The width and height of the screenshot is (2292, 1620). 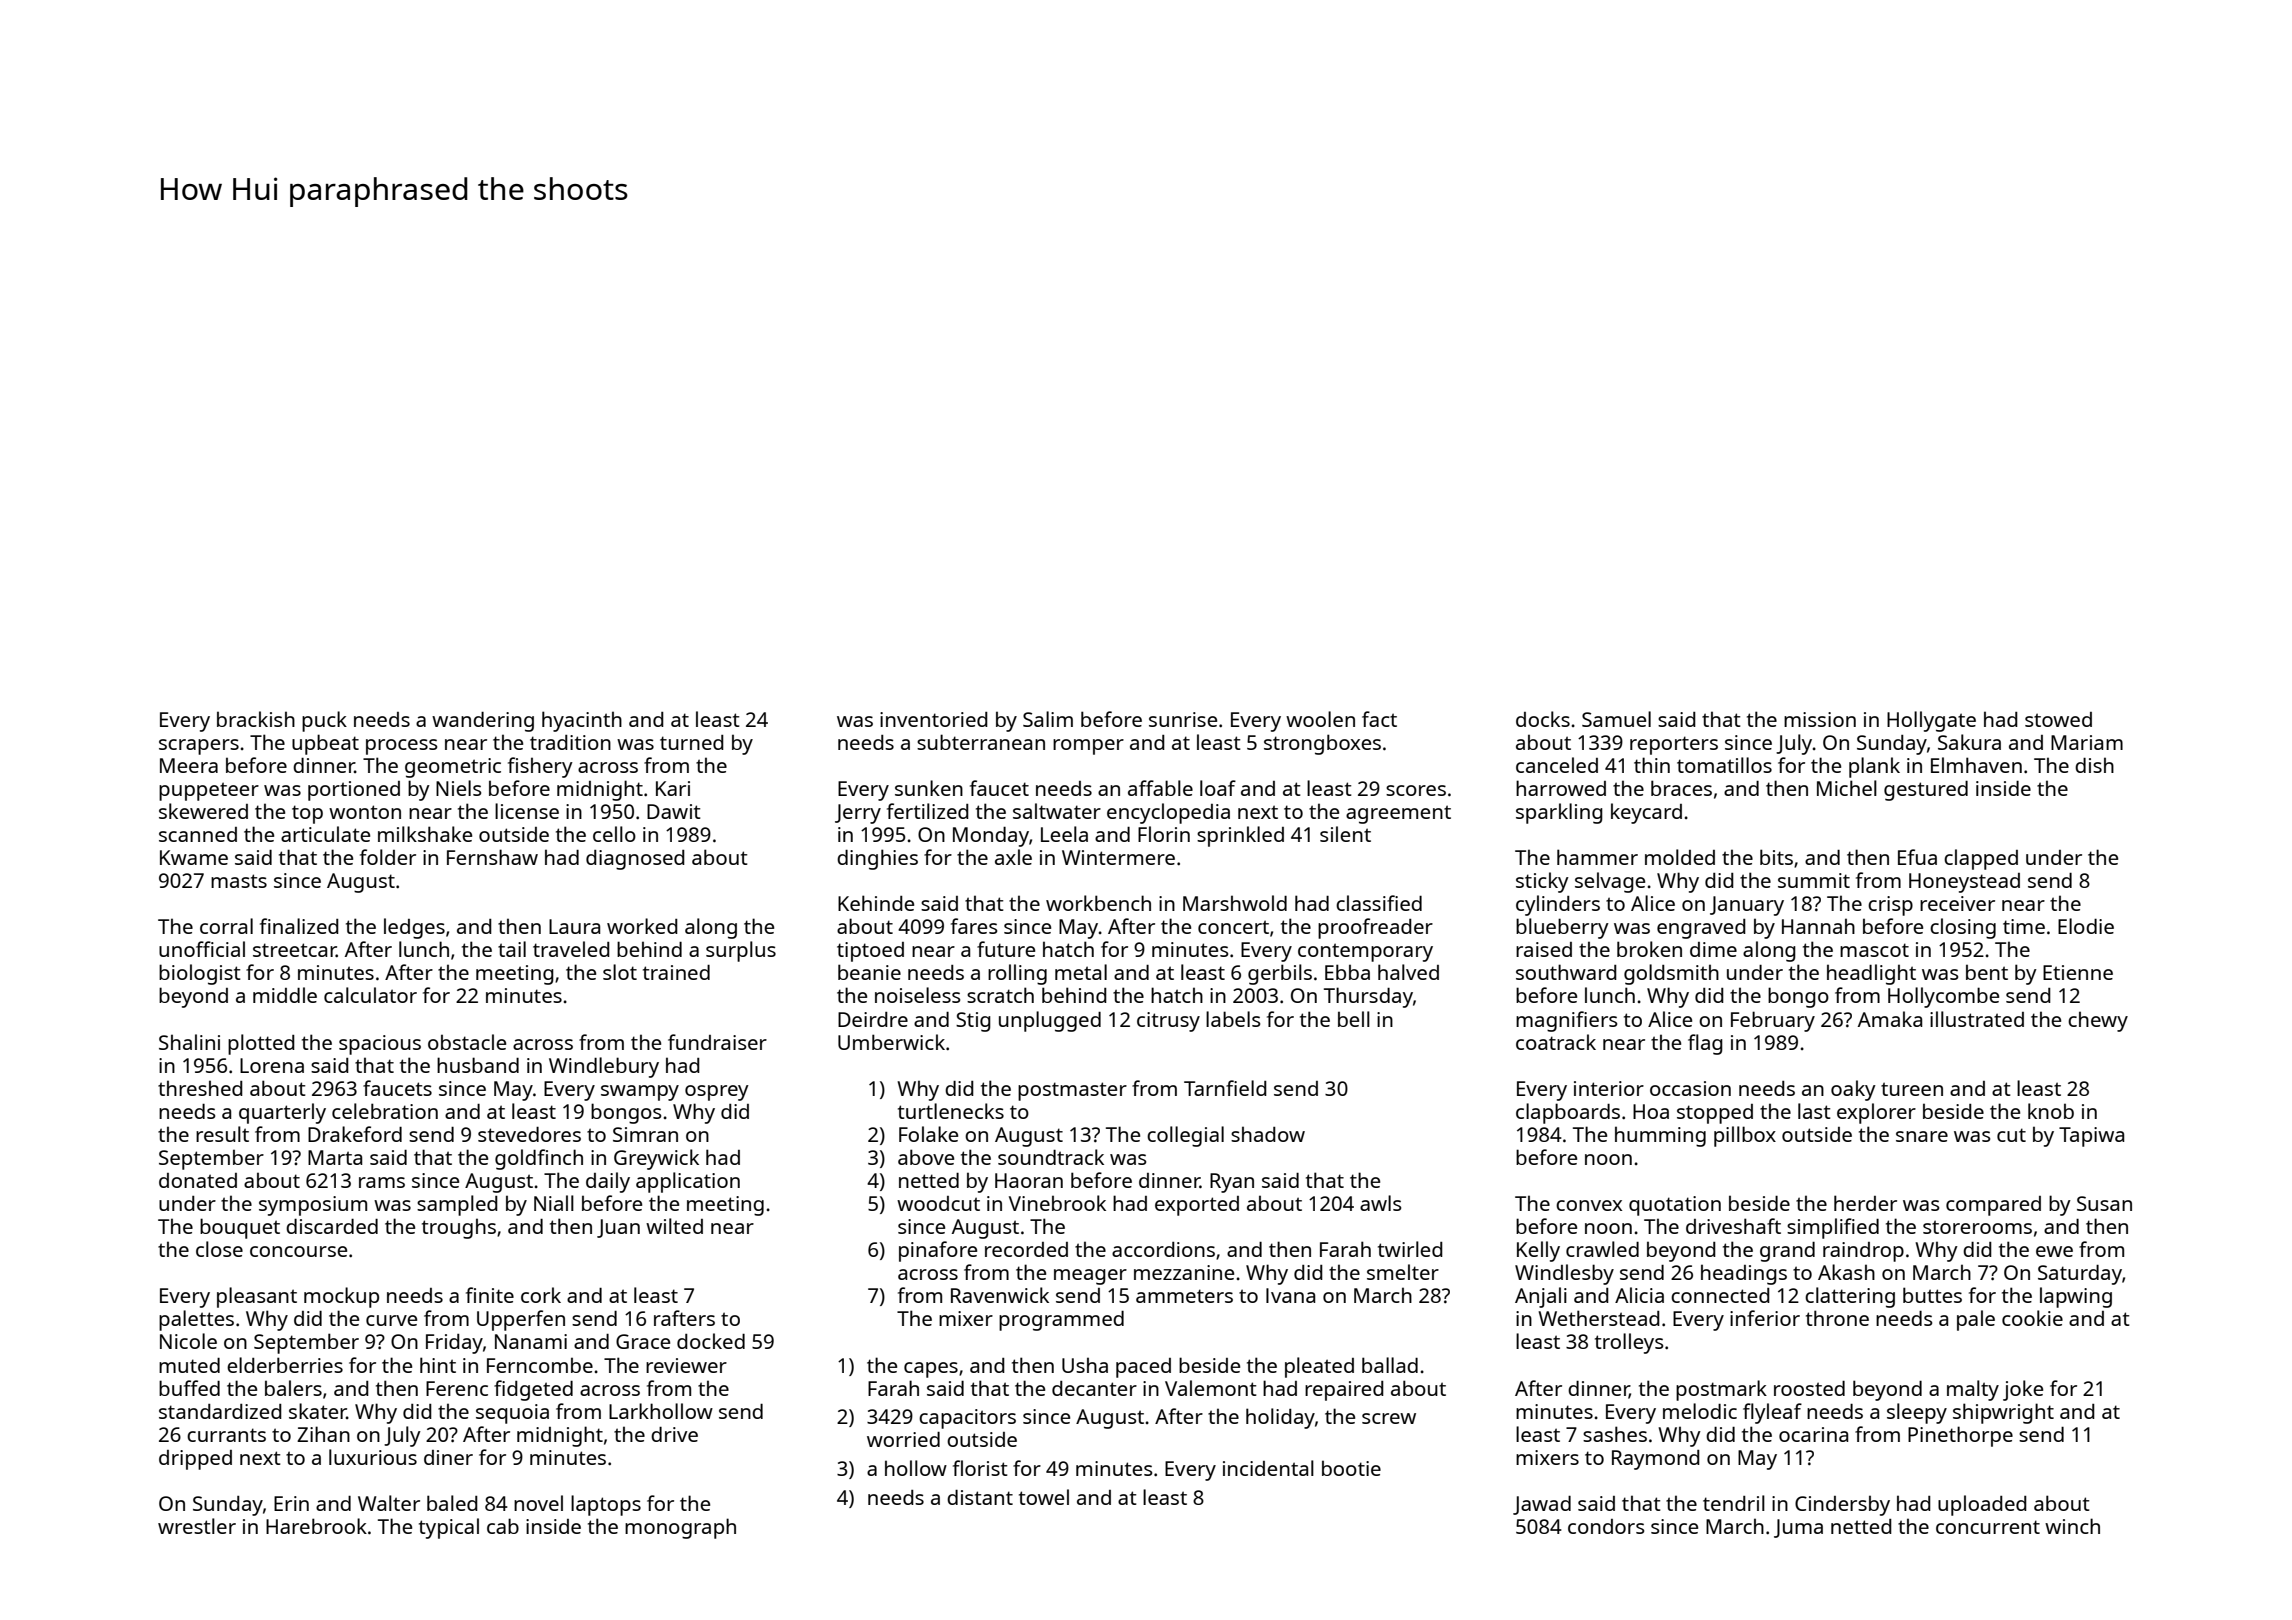 I want to click on capes, so click(x=931, y=1370).
